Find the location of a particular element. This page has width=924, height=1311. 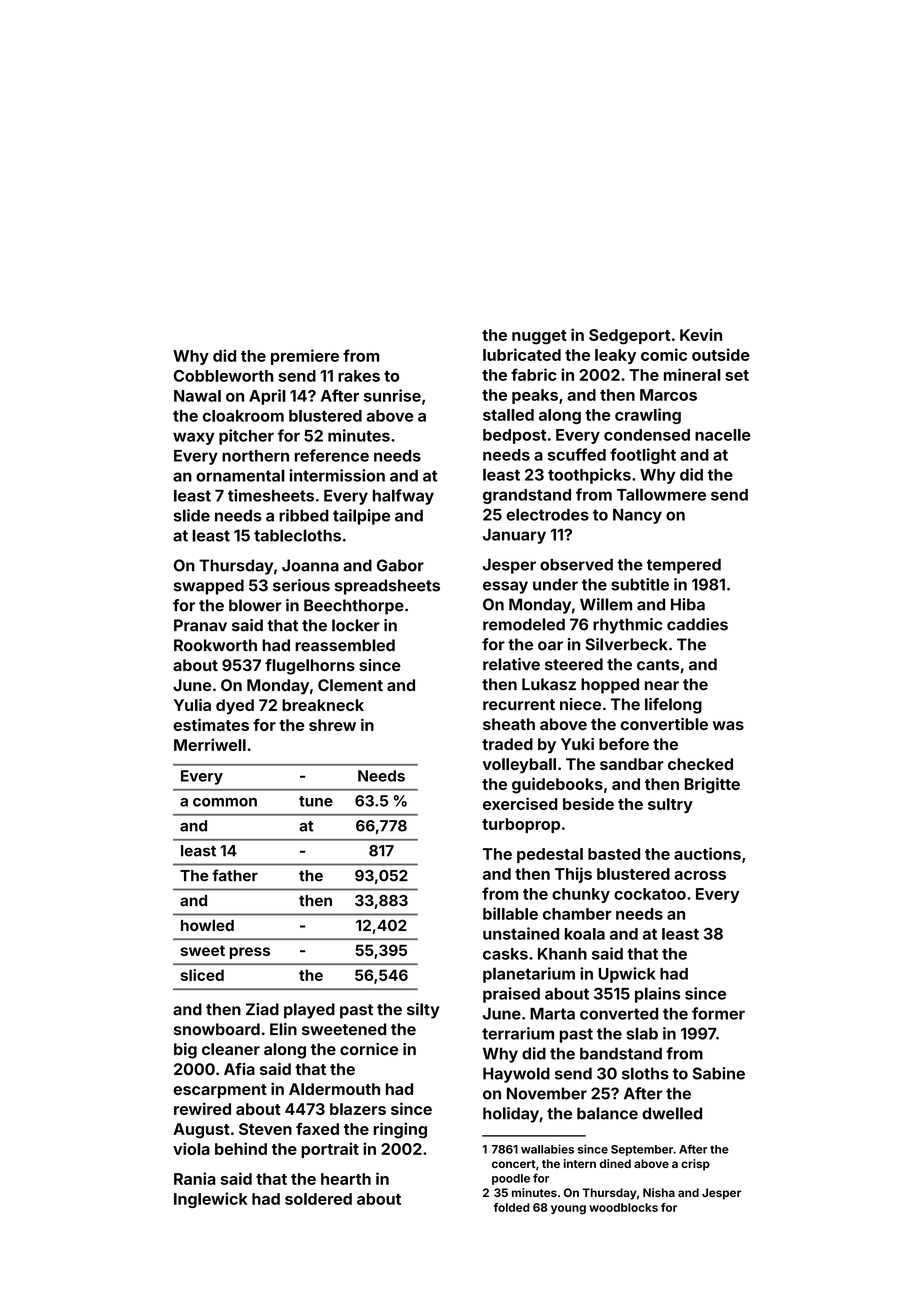

premiere is located at coordinates (305, 357).
